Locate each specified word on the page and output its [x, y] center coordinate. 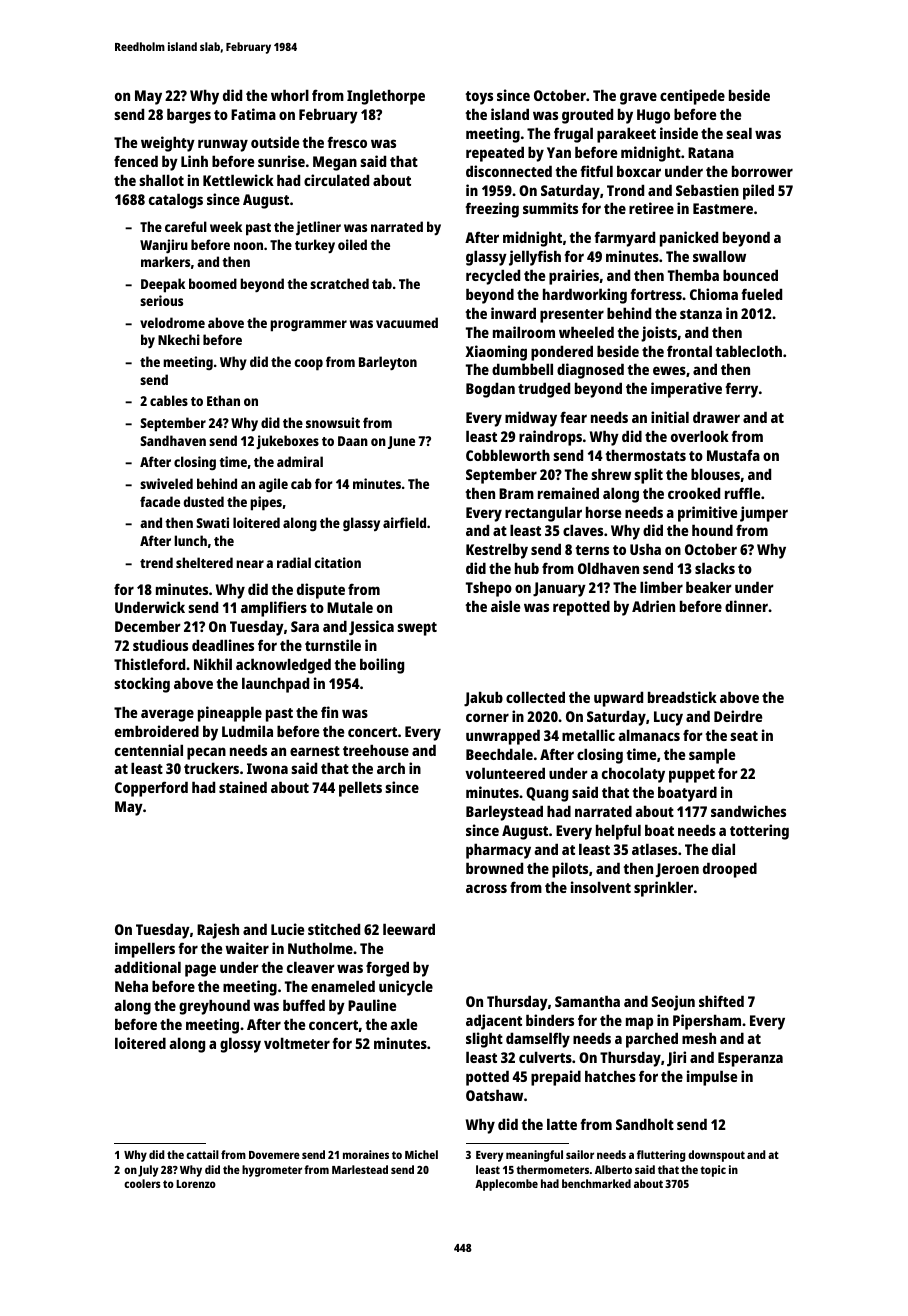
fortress [656, 294]
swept [417, 629]
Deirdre [738, 716]
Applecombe [506, 1185]
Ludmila [247, 731]
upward [618, 699]
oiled [352, 244]
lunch [190, 540]
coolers [142, 1183]
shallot [161, 180]
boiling [382, 666]
